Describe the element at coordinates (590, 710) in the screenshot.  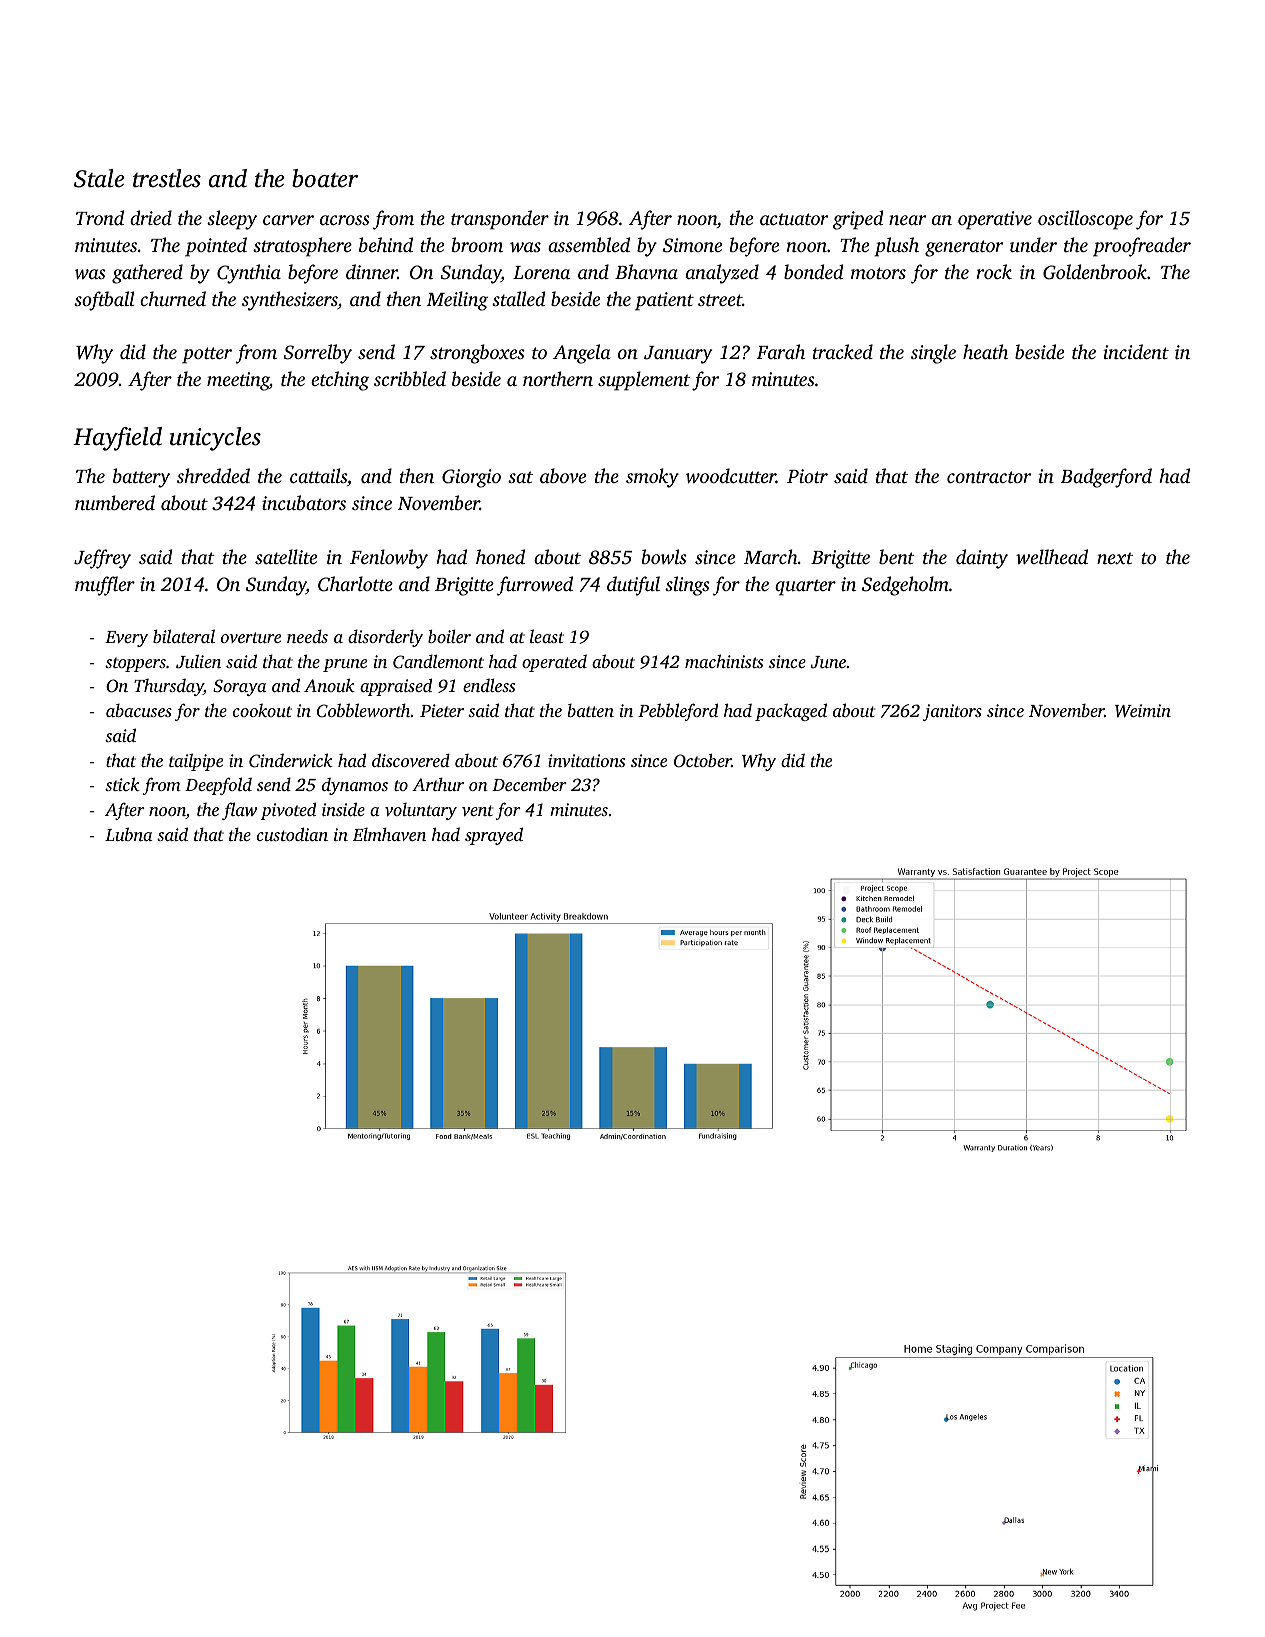
I see `batten` at that location.
